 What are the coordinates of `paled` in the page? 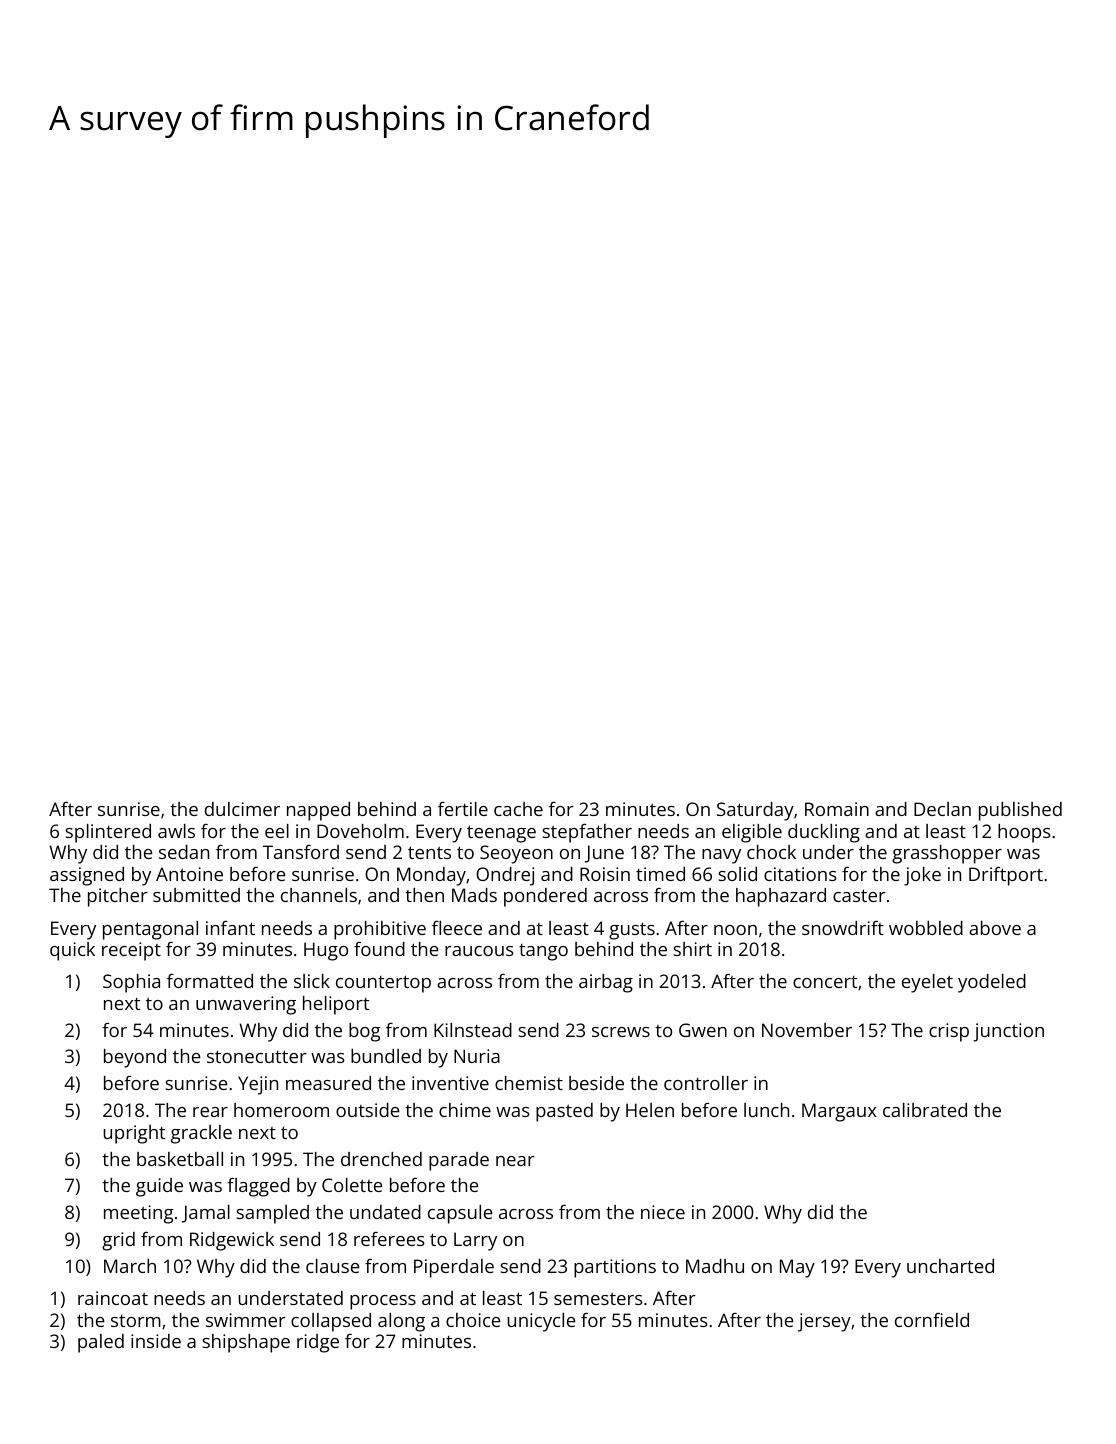 It's located at (101, 1343).
